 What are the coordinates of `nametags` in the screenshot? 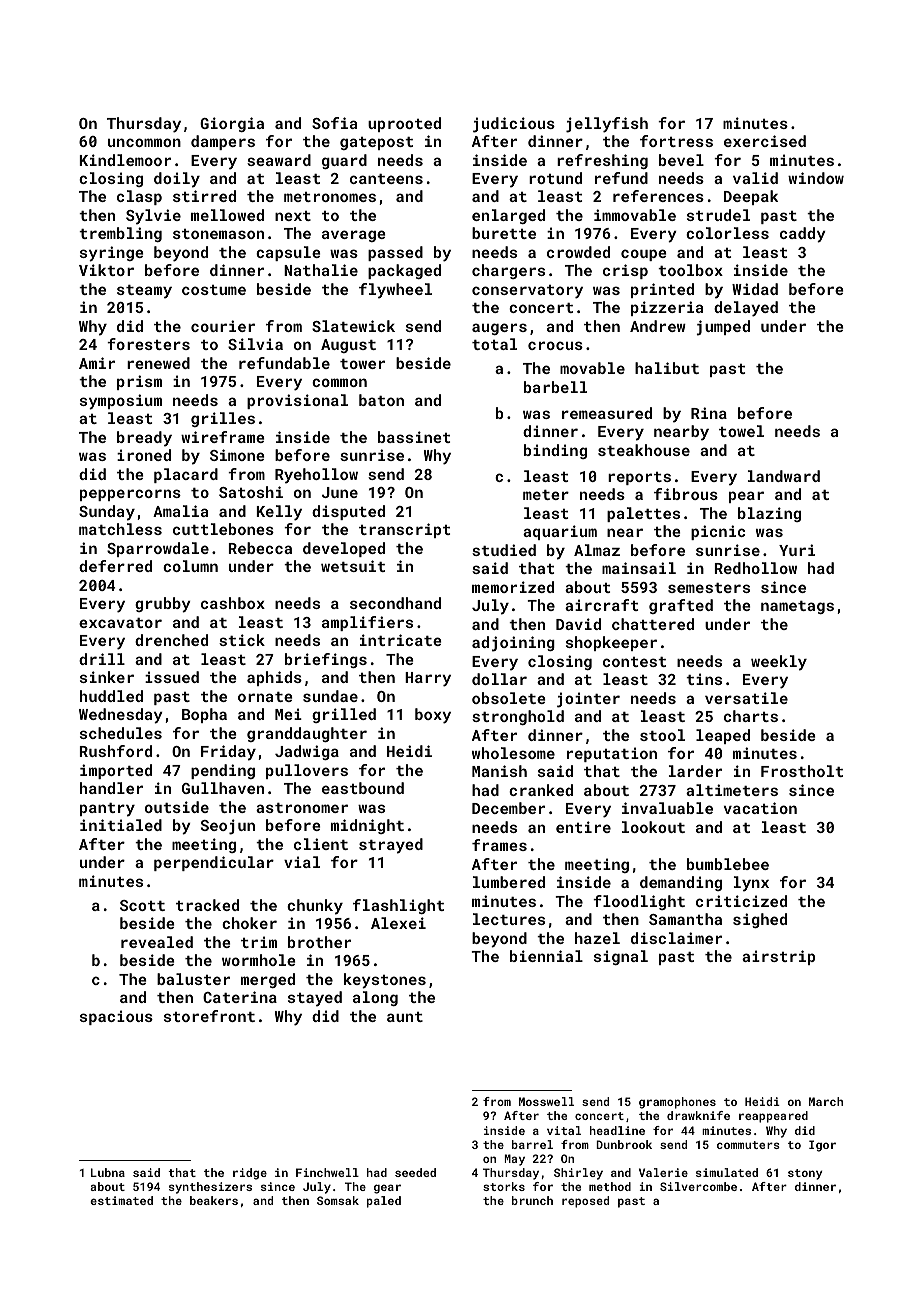 It's located at (797, 607).
